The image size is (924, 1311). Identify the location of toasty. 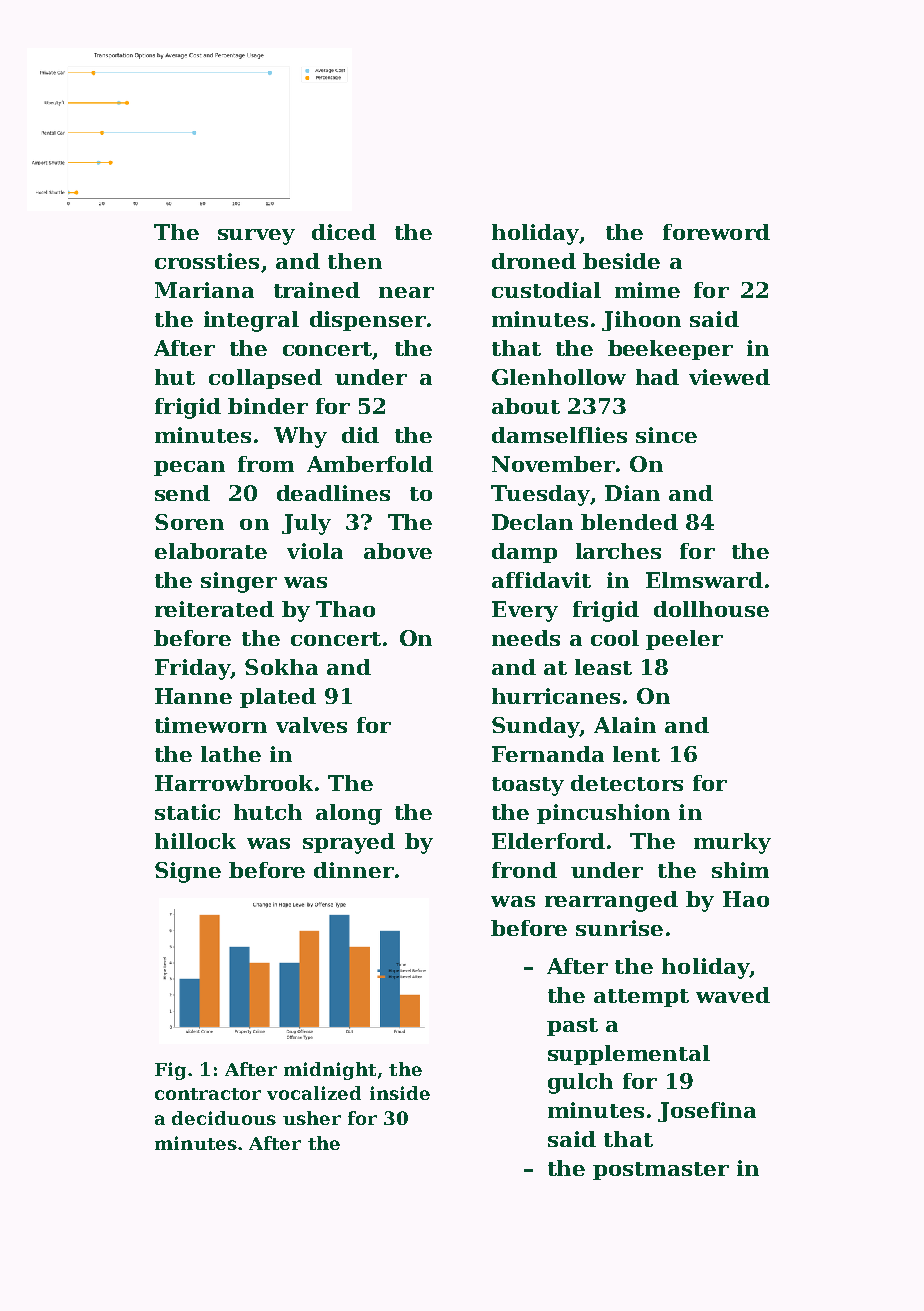
(528, 786).
